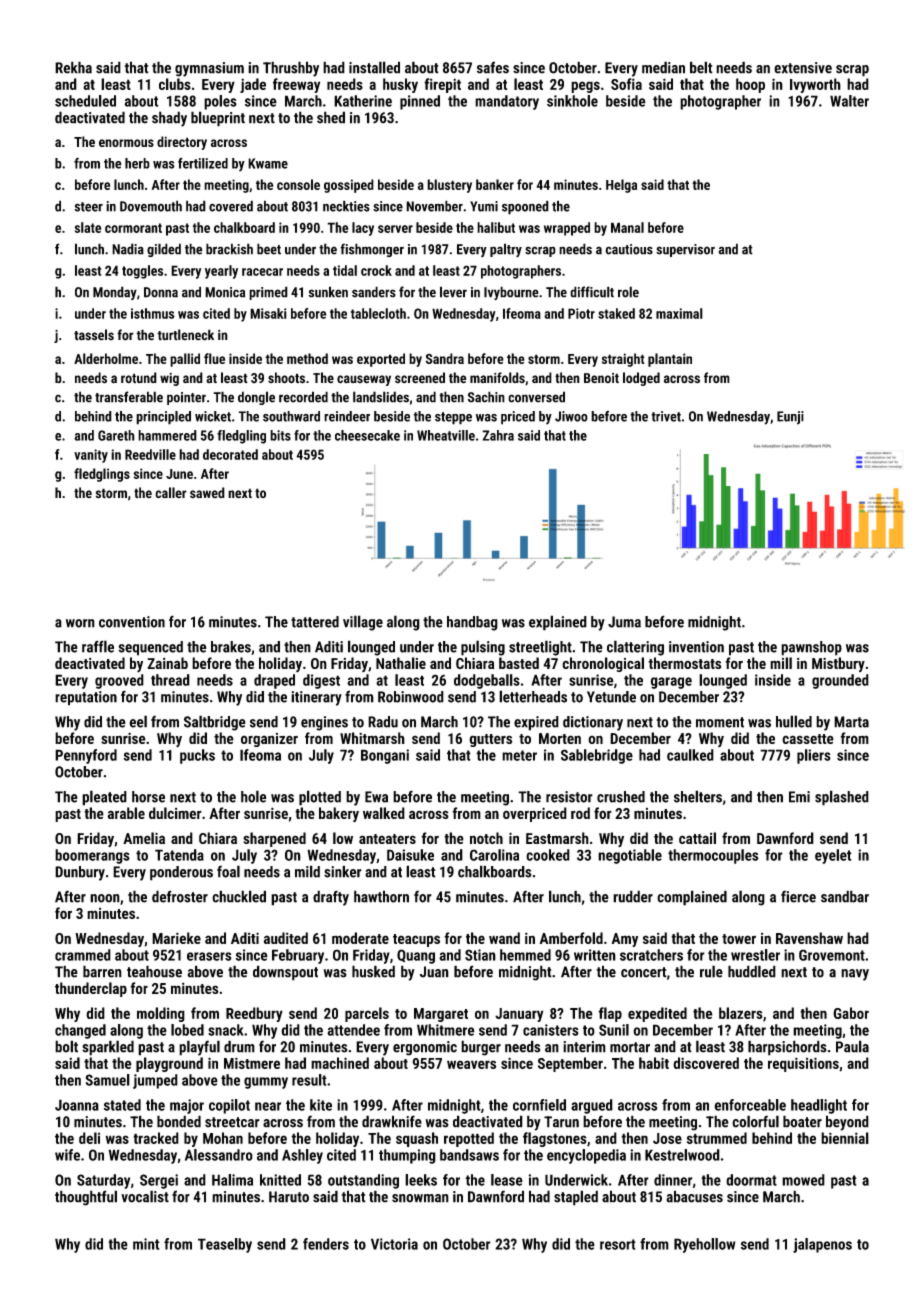  Describe the element at coordinates (268, 163) in the image. I see `Kwame` at that location.
